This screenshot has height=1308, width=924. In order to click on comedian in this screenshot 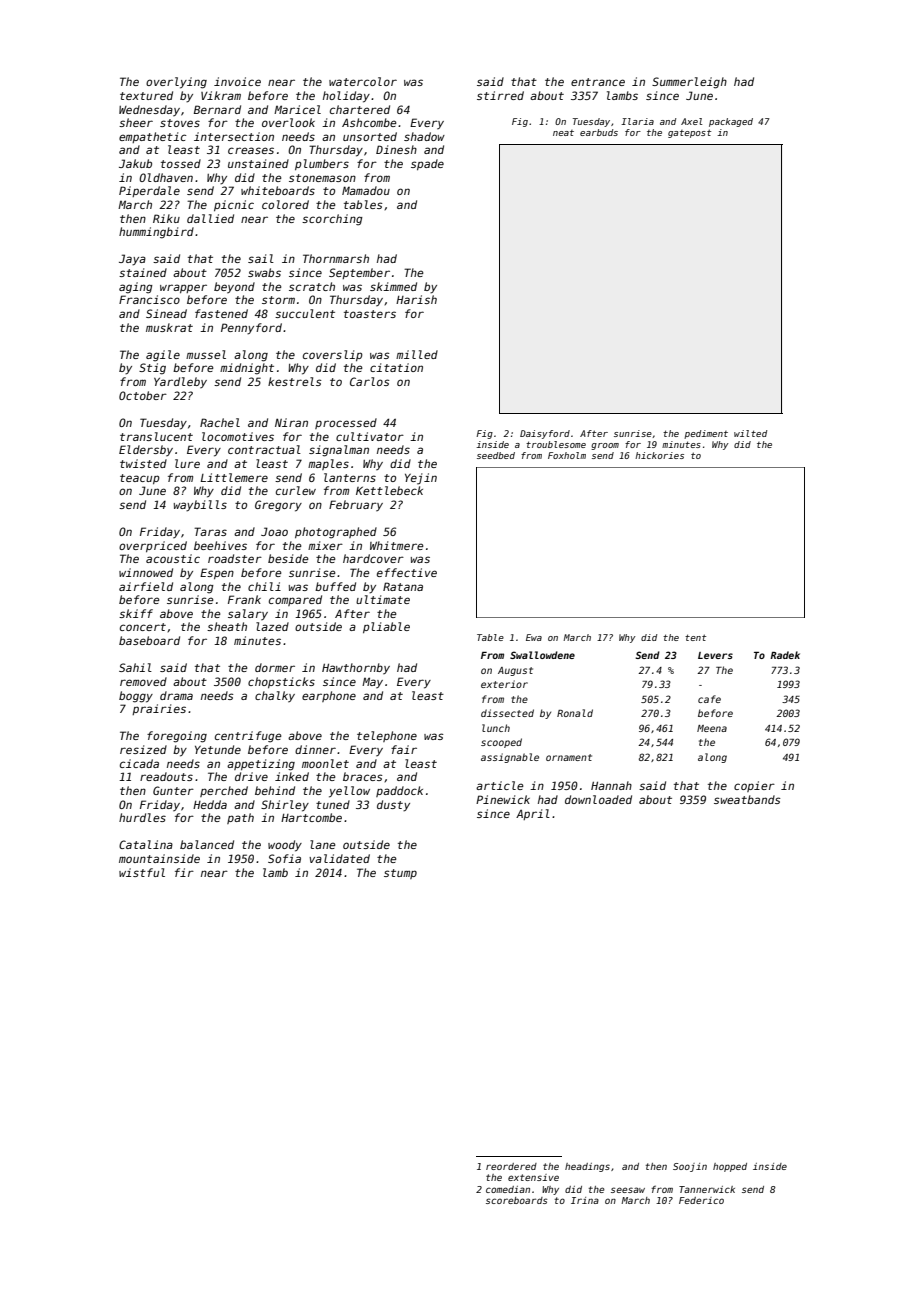, I will do `click(508, 1189)`.
